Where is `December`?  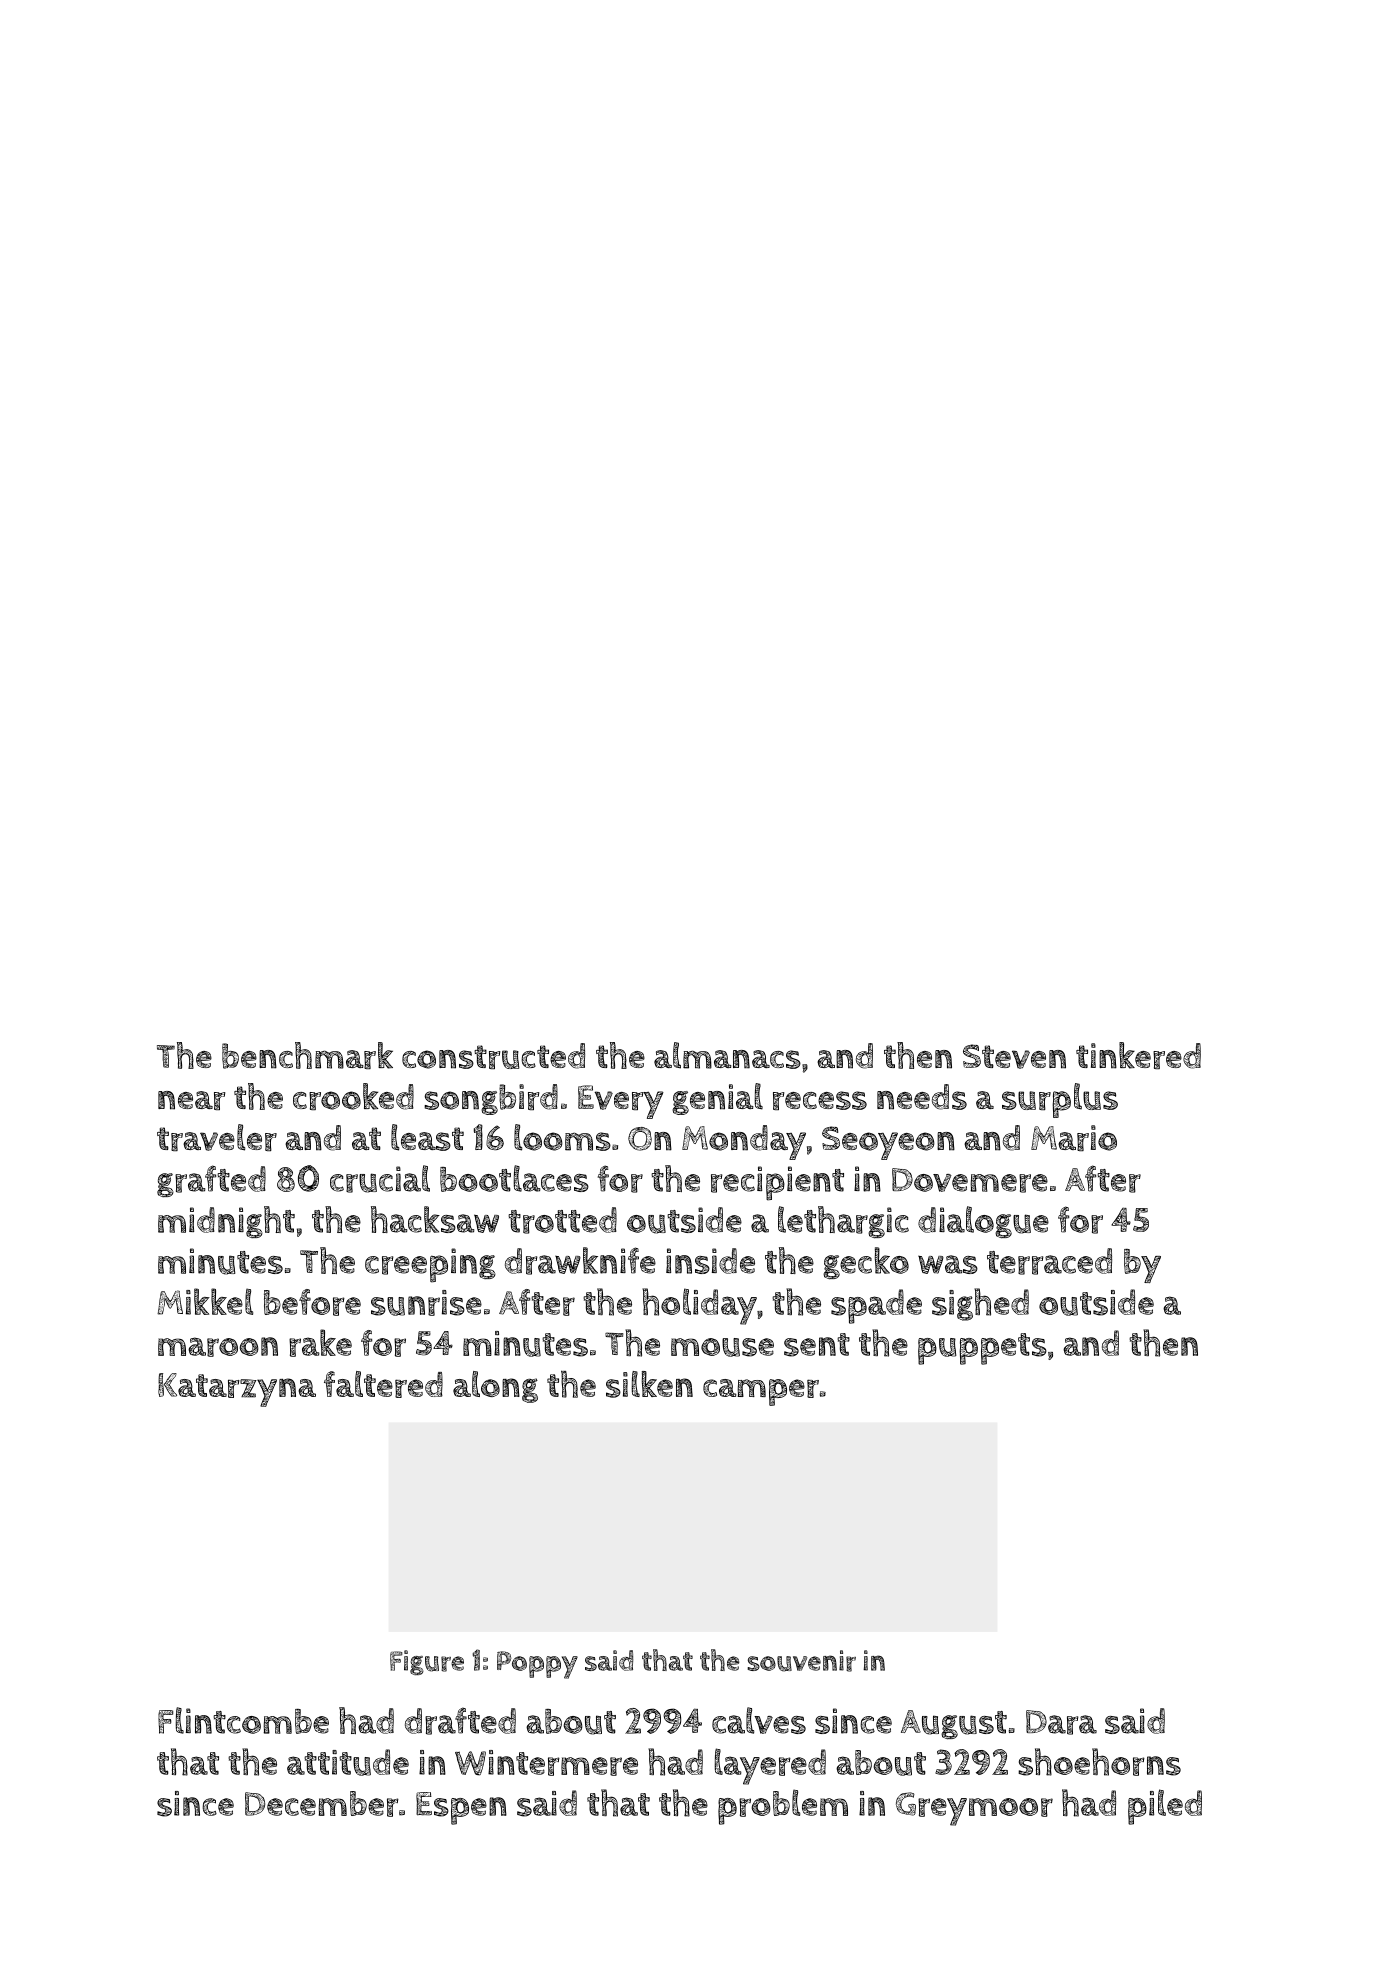
December is located at coordinates (322, 1804).
